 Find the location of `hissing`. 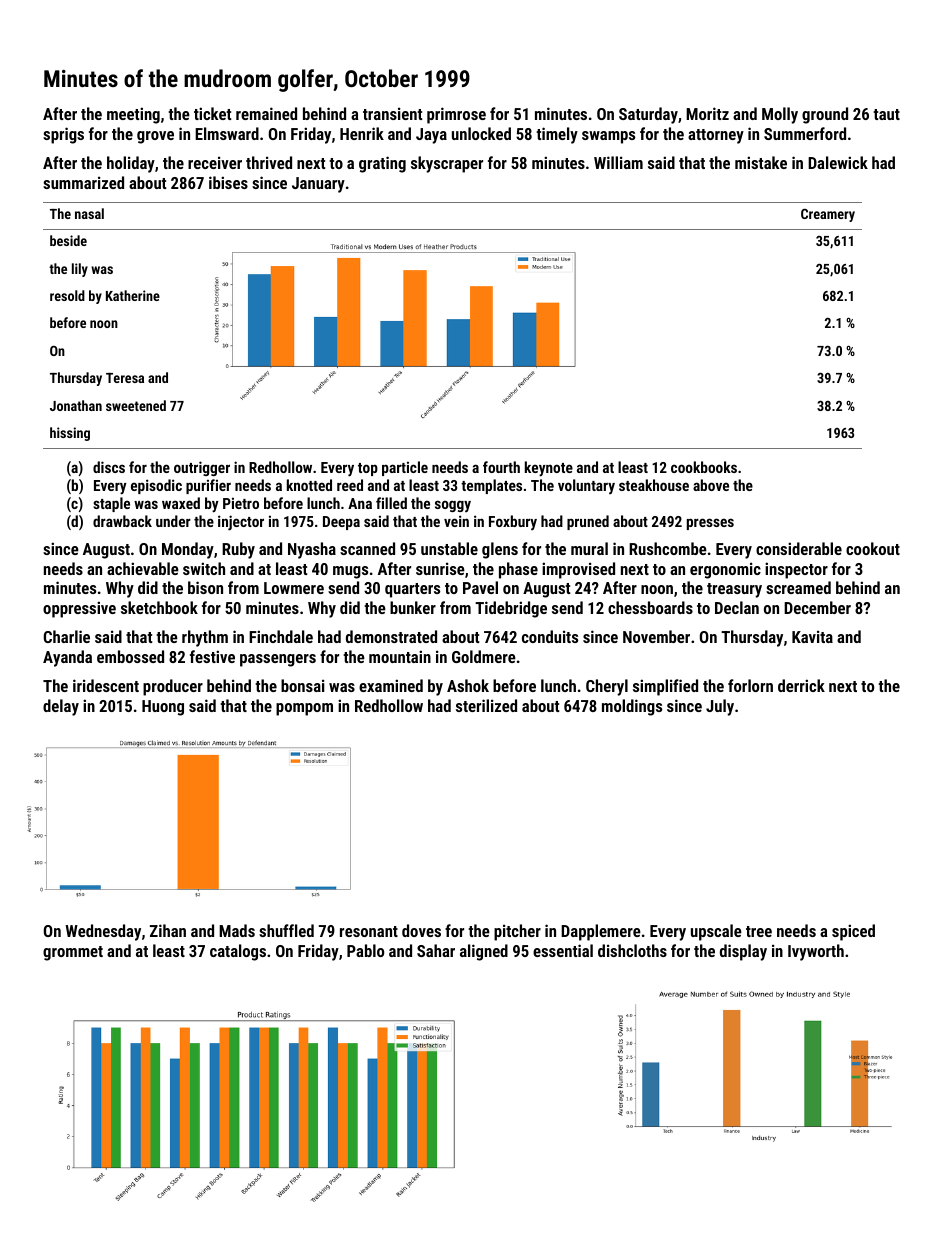

hissing is located at coordinates (70, 434).
